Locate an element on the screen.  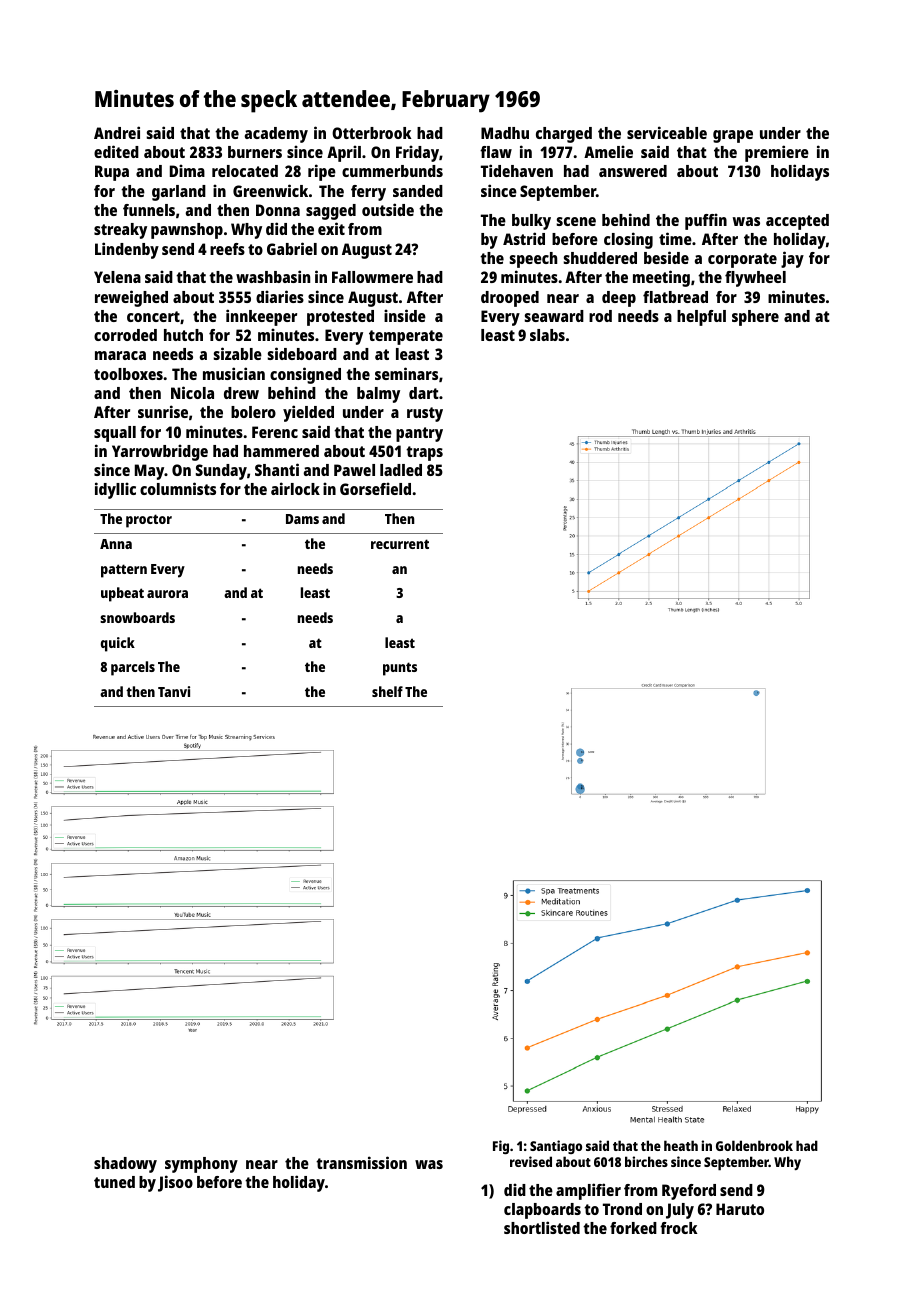
frock is located at coordinates (678, 1228).
